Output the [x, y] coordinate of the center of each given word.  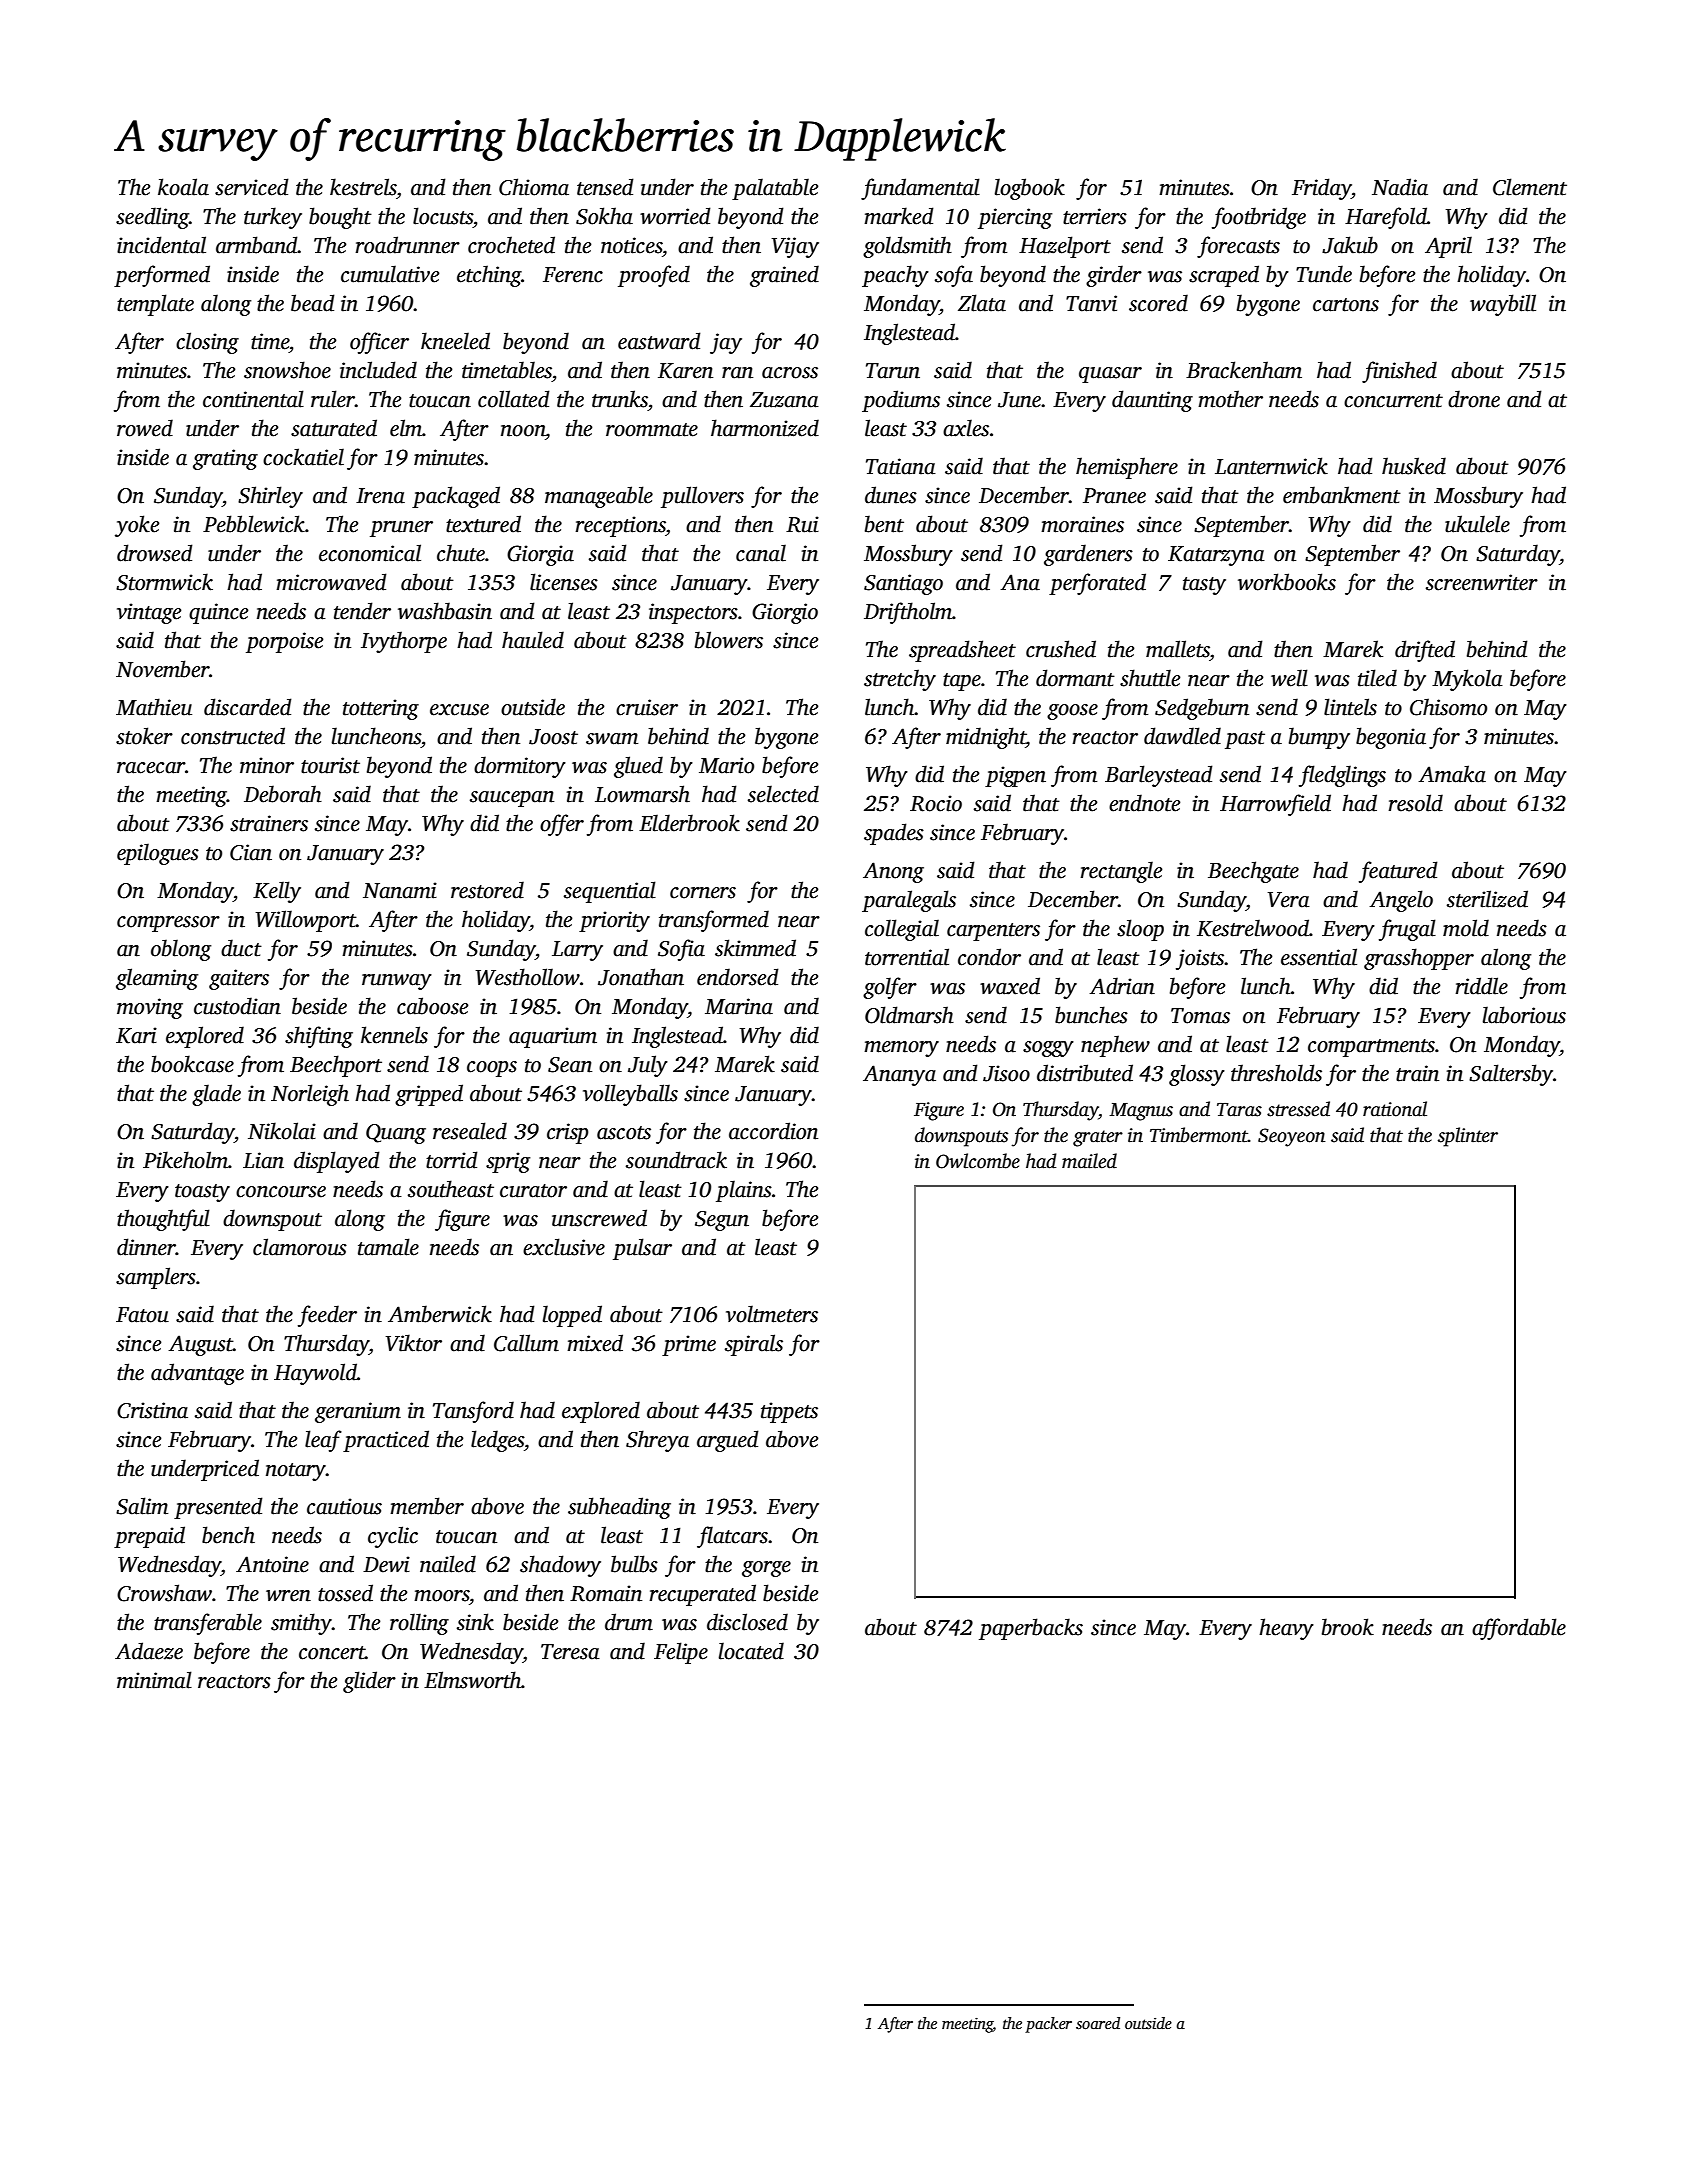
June [1019, 400]
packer [1048, 2025]
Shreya [657, 1441]
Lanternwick [1271, 466]
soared [1098, 2023]
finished [1399, 372]
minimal [154, 1680]
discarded [248, 707]
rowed [145, 428]
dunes [891, 495]
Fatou [142, 1315]
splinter [1468, 1137]
